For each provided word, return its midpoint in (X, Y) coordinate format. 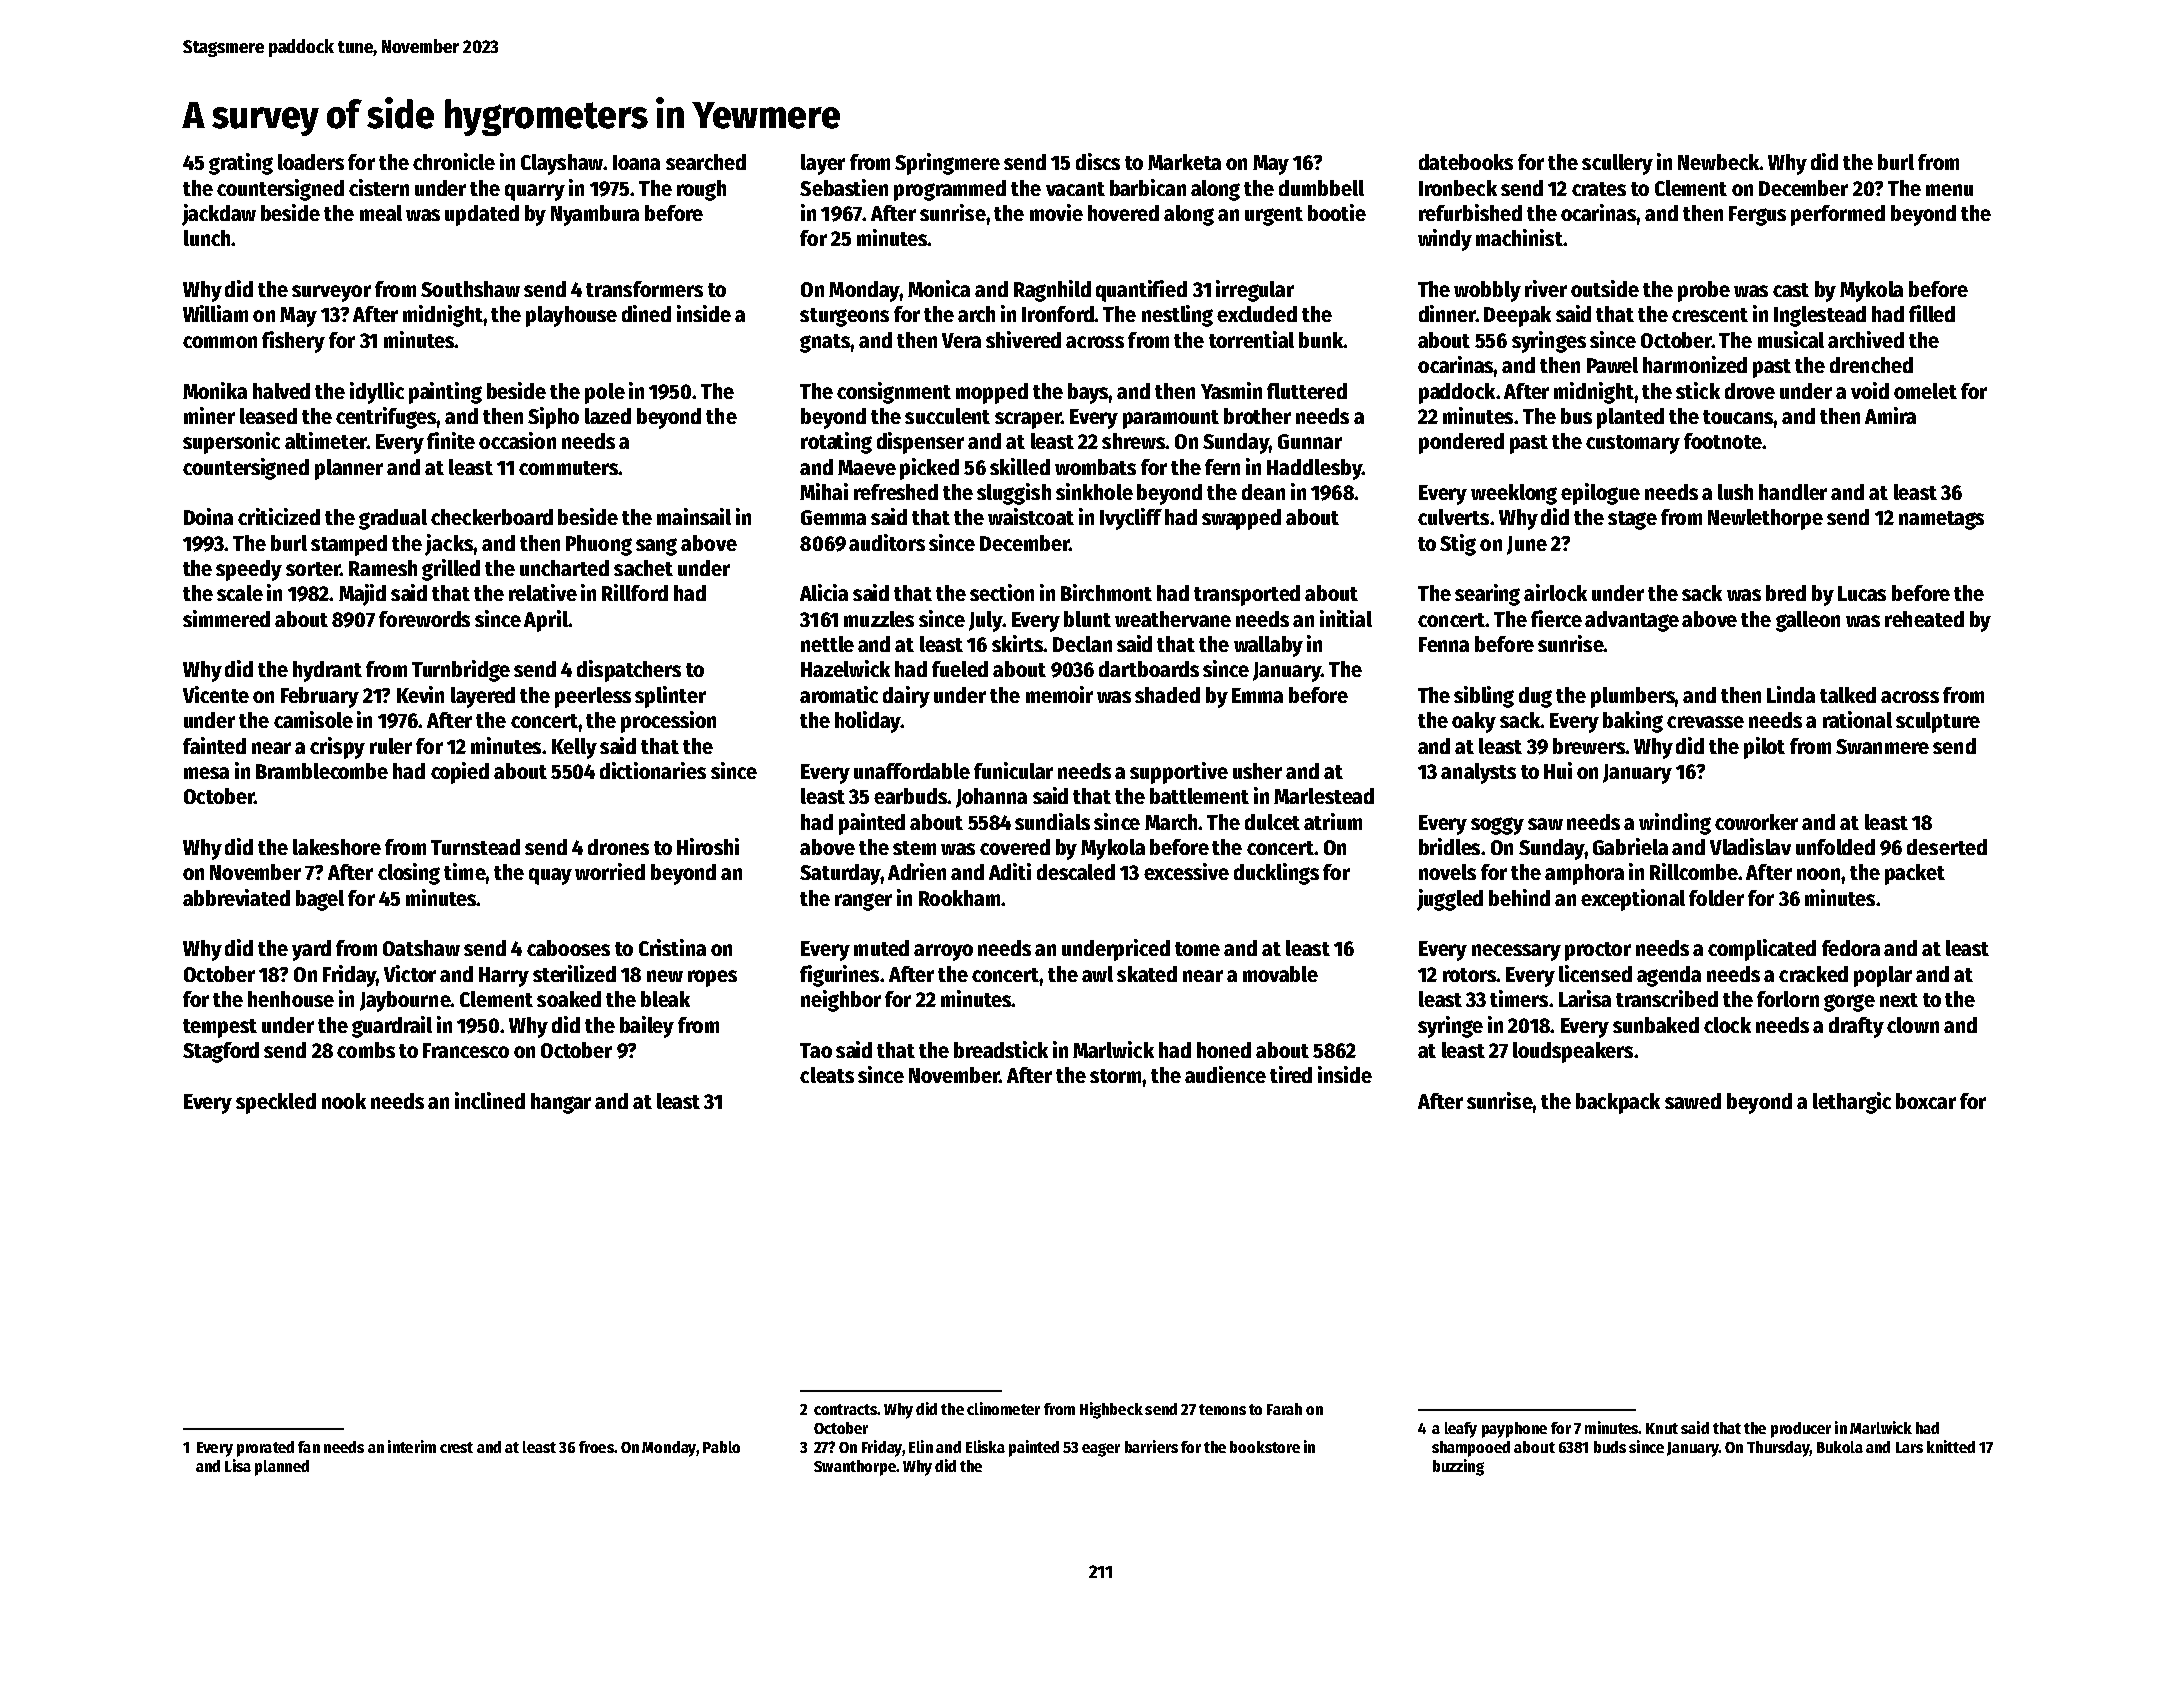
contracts (845, 1409)
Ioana (636, 162)
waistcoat (1031, 516)
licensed (1595, 973)
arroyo (943, 952)
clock (1727, 1025)
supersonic (231, 443)
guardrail (392, 1027)
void (1870, 390)
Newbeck (1718, 162)
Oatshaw (421, 948)
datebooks (1466, 162)
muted (881, 948)
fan (309, 1447)
